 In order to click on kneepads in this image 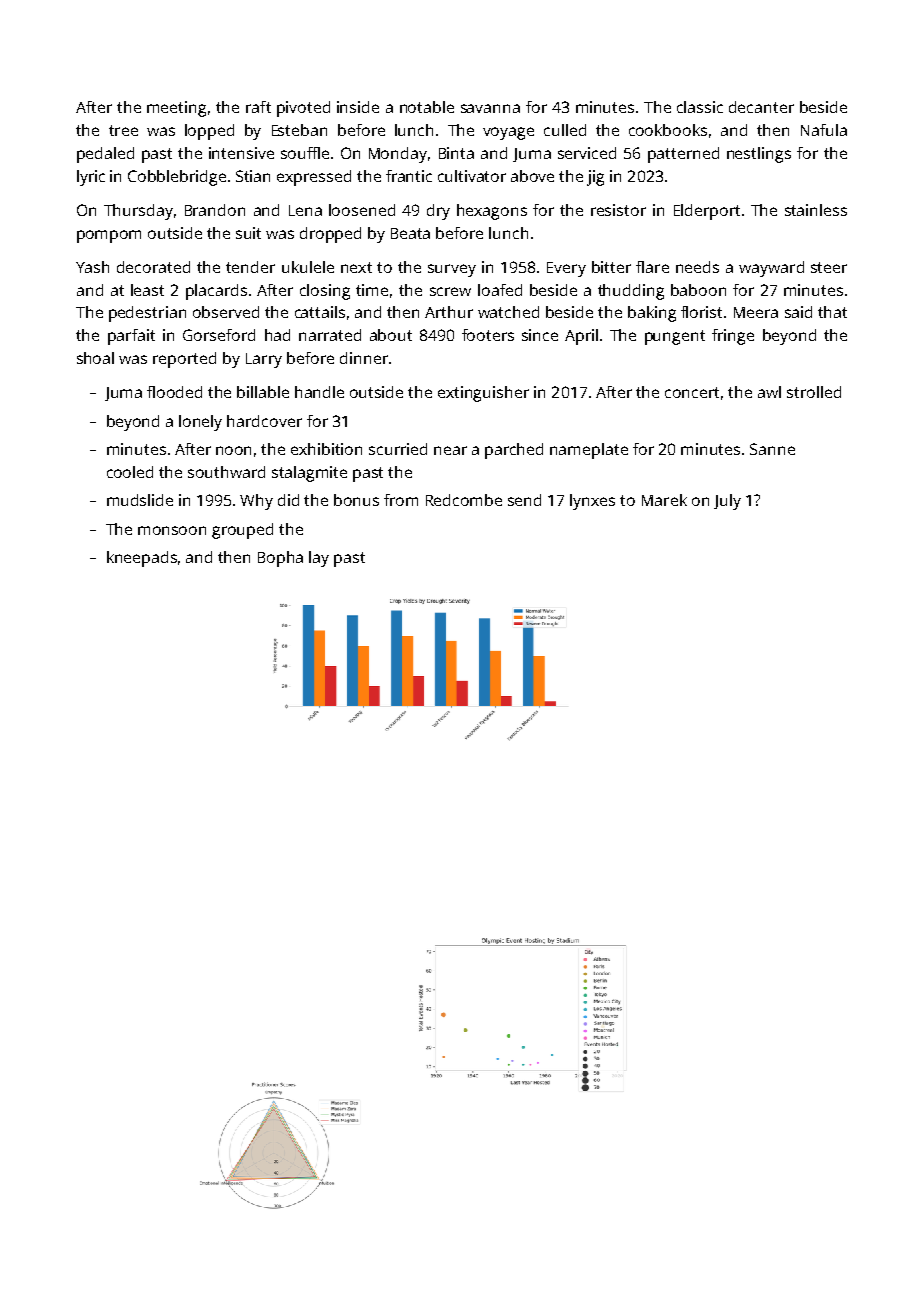, I will do `click(142, 559)`.
